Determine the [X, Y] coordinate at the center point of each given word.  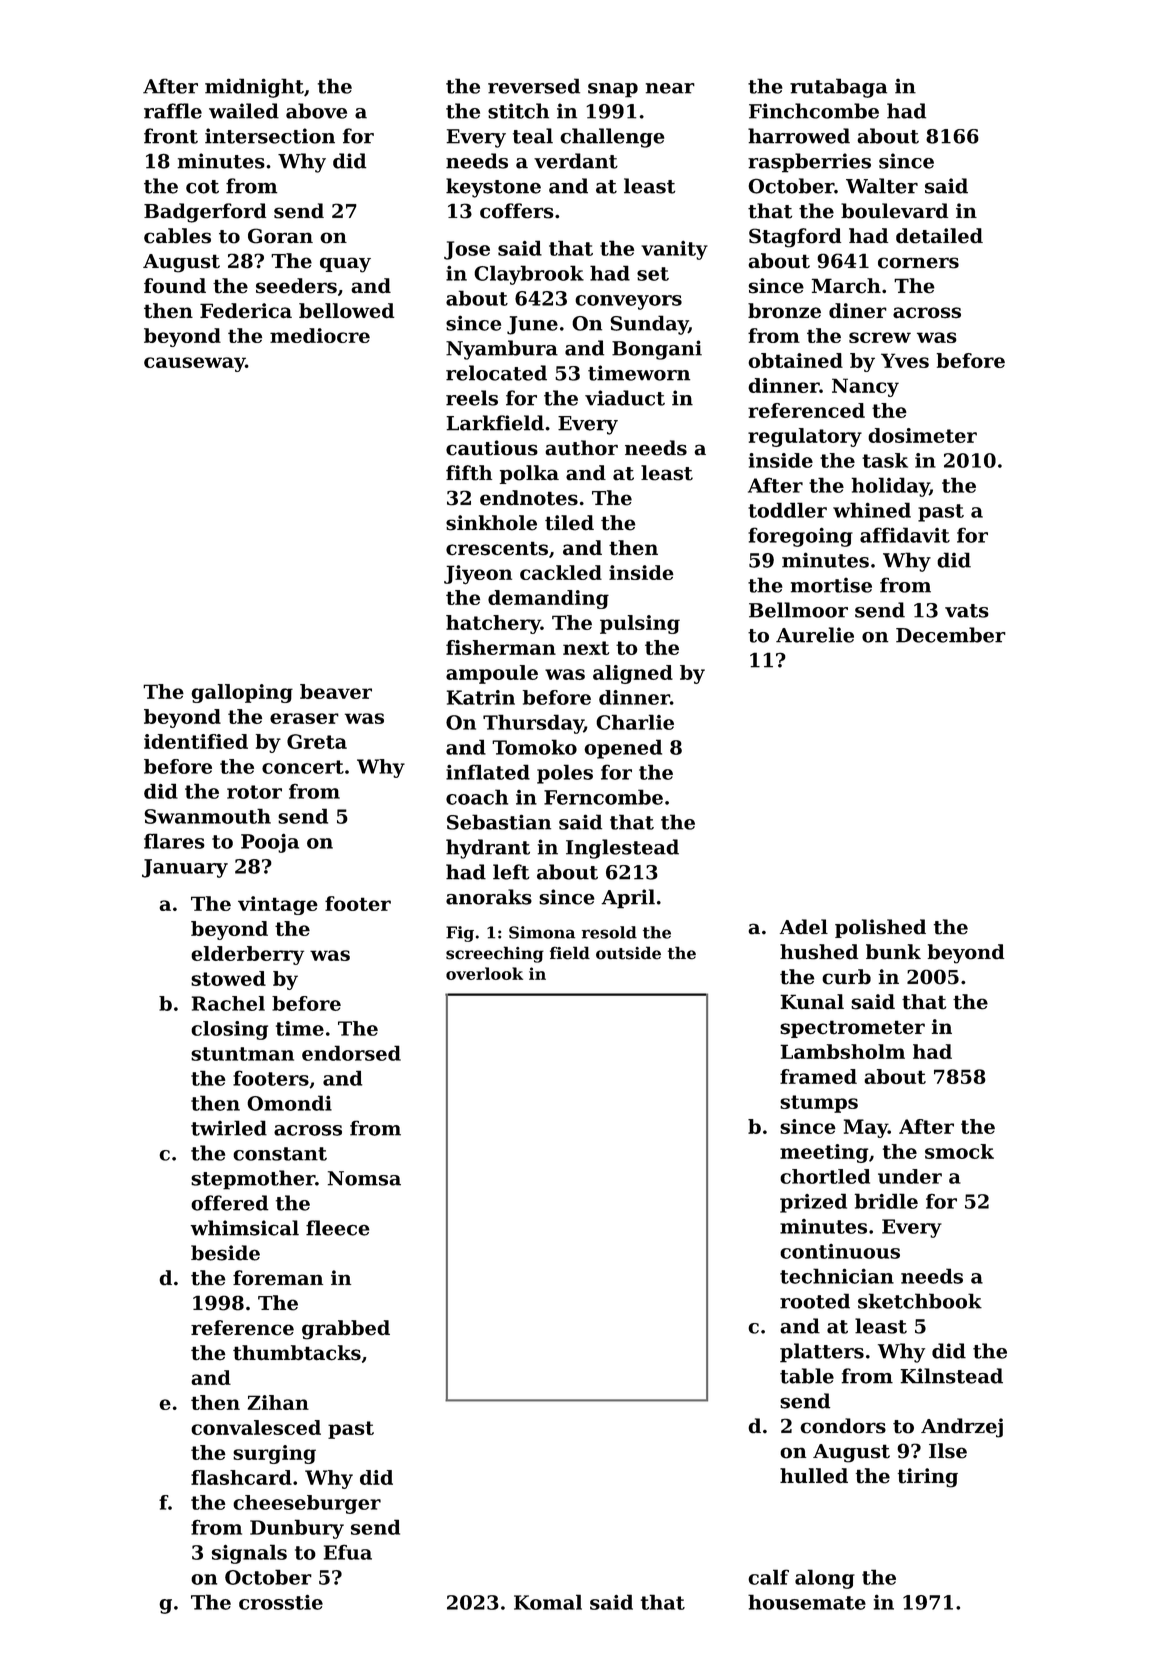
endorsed [351, 1053]
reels [472, 398]
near [670, 88]
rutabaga [838, 88]
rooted [815, 1301]
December [951, 635]
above [316, 111]
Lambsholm [842, 1051]
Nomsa [364, 1178]
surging [274, 1454]
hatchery [493, 624]
